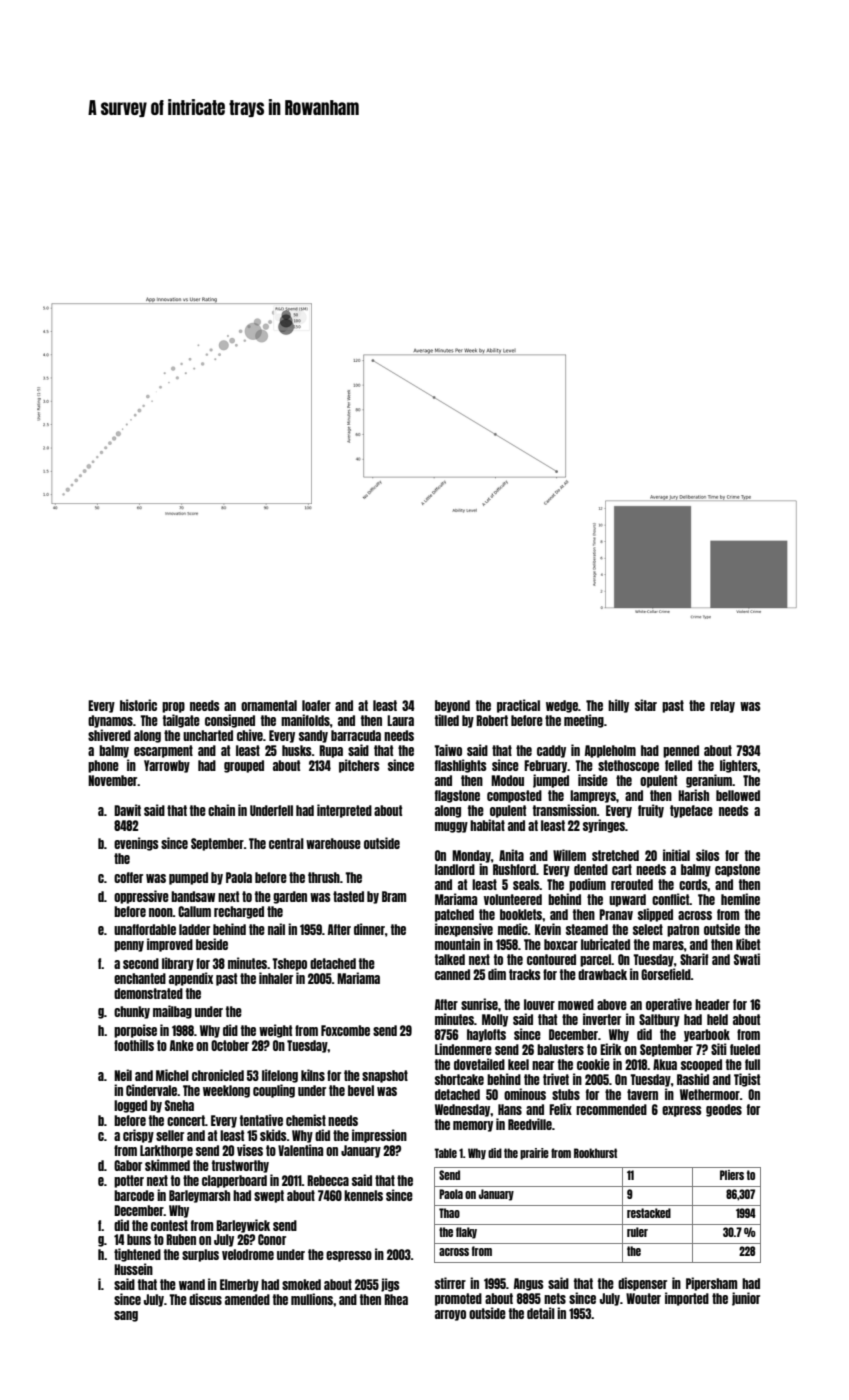 This document has width=849, height=1400. What do you see at coordinates (133, 1269) in the document?
I see `Hussein` at bounding box center [133, 1269].
